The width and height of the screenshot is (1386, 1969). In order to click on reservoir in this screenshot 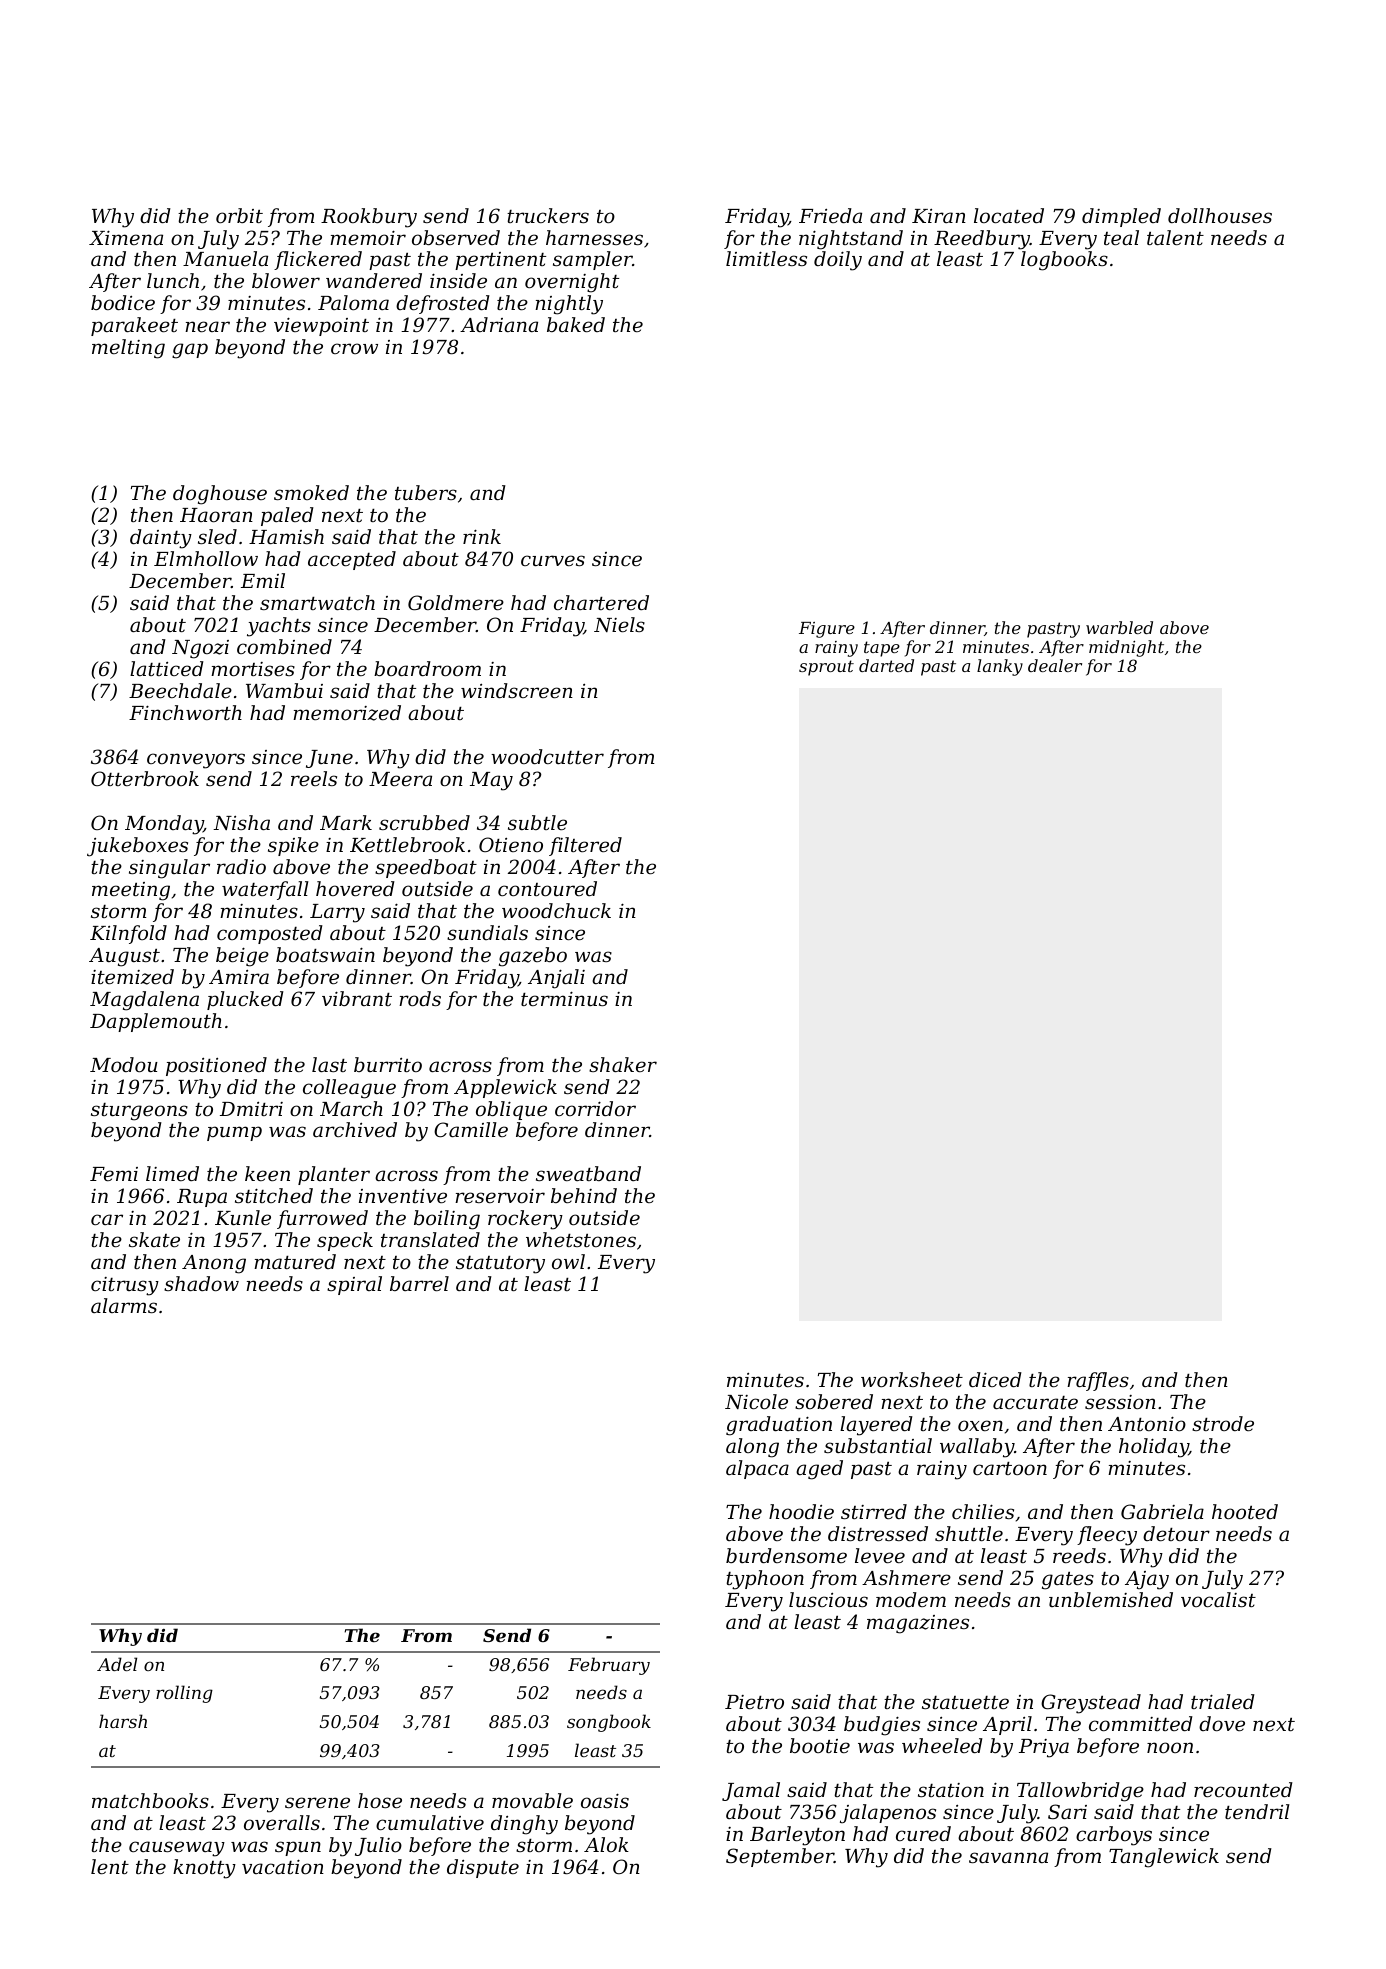, I will do `click(500, 1196)`.
